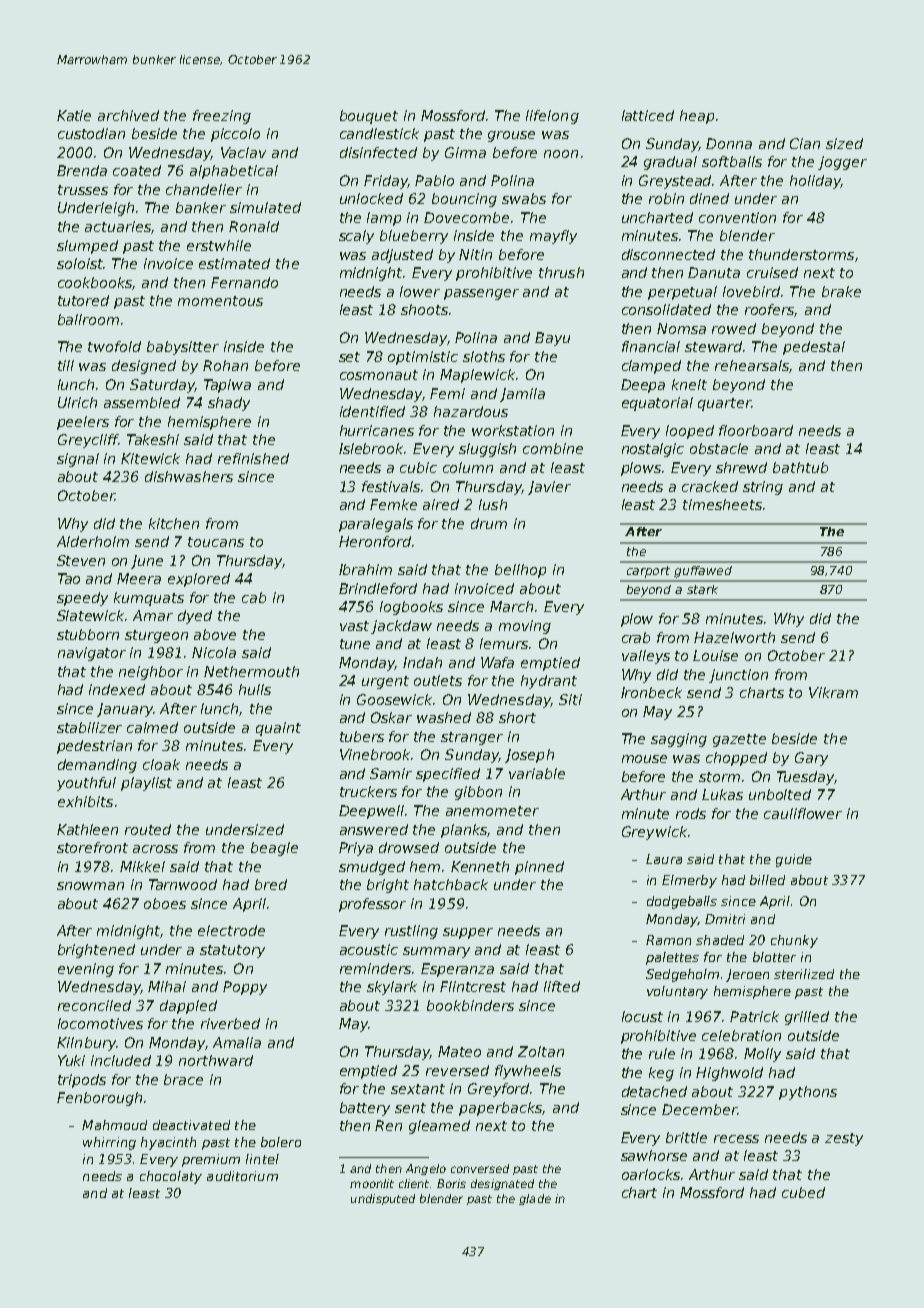  What do you see at coordinates (86, 784) in the document?
I see `youthful` at bounding box center [86, 784].
